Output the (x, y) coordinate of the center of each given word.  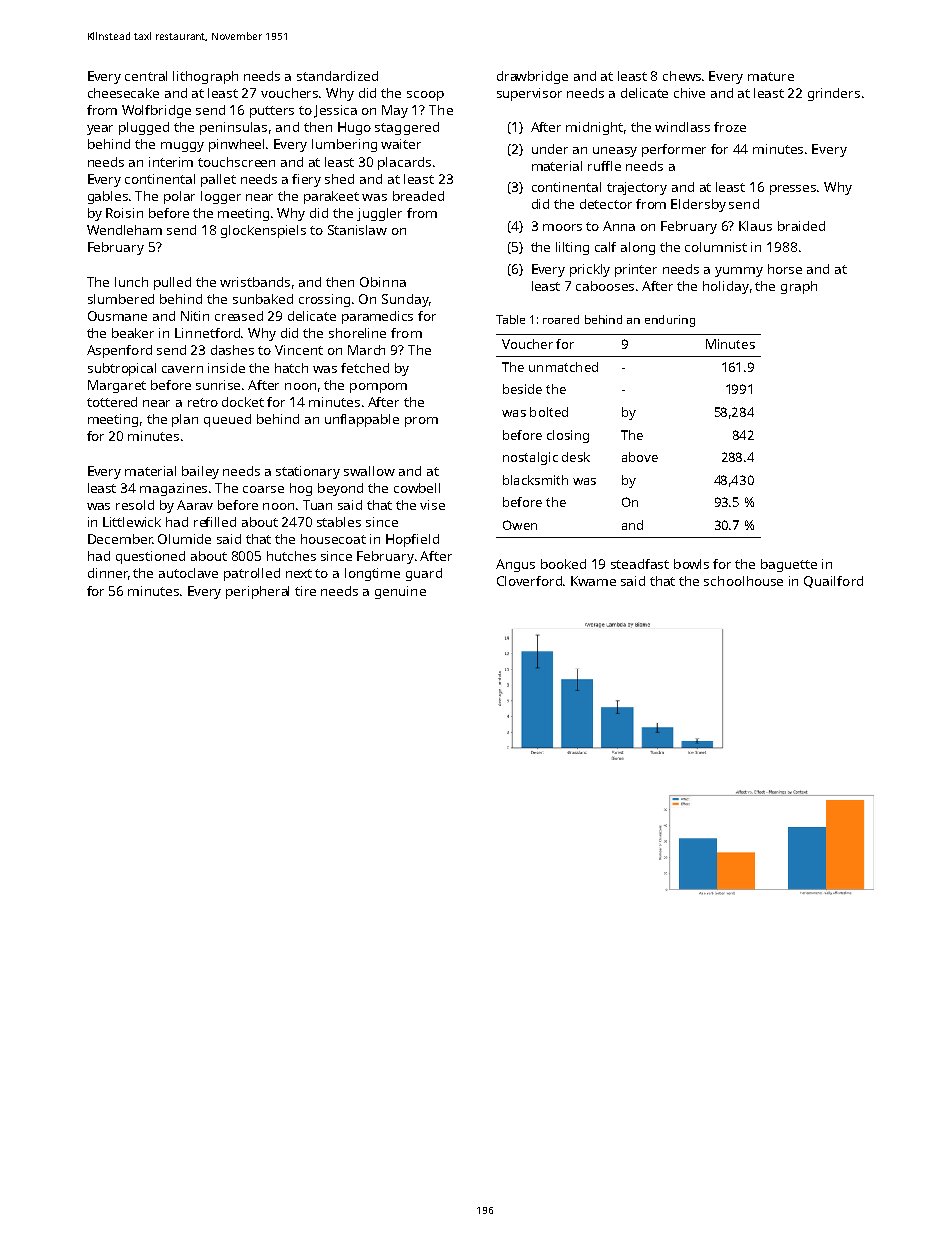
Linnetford (207, 333)
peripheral (257, 592)
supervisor (529, 94)
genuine (400, 592)
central (146, 76)
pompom (378, 388)
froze (730, 127)
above (640, 457)
